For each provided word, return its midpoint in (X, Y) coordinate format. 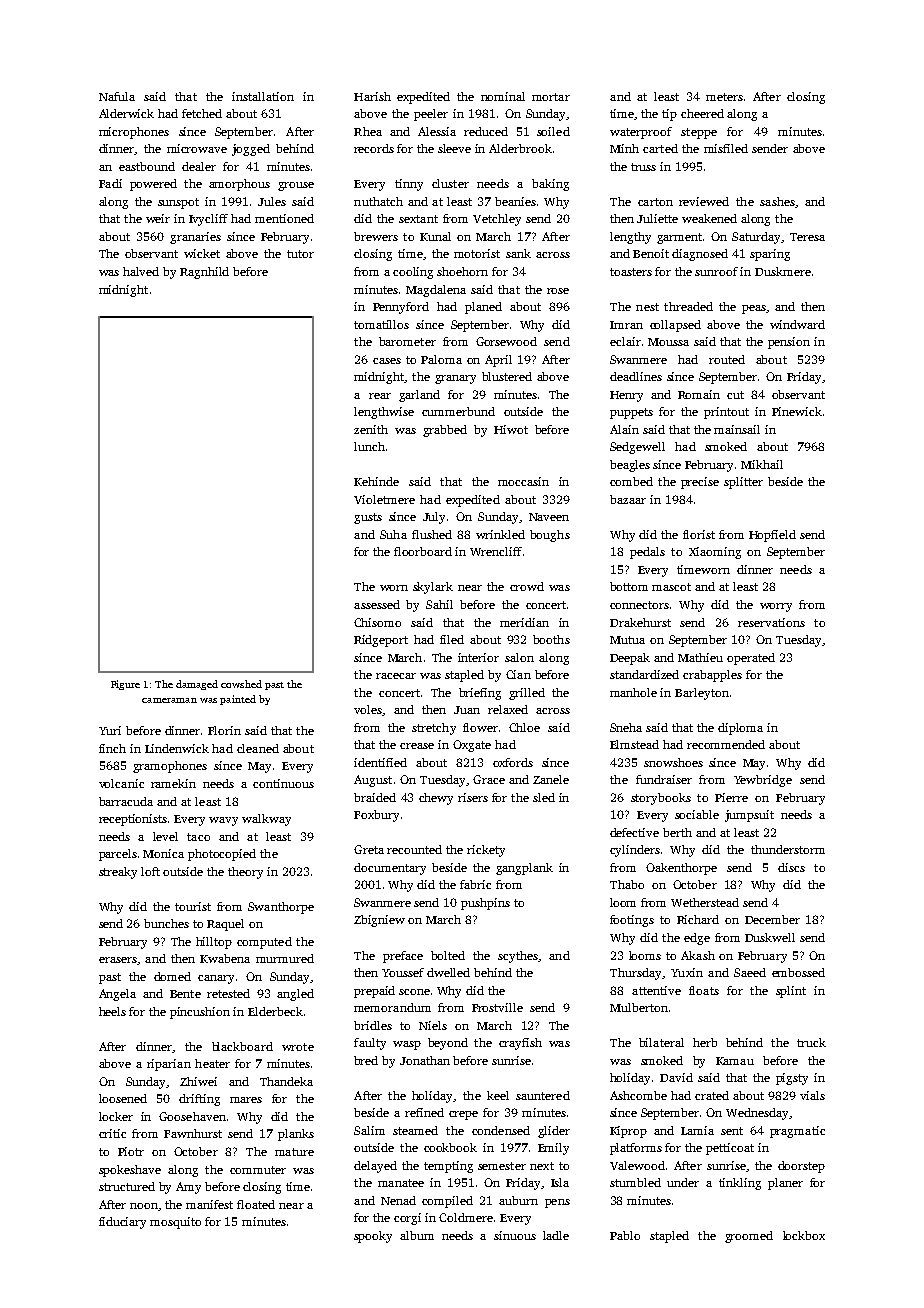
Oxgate (472, 746)
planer (785, 1184)
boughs (550, 536)
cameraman (169, 700)
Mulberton (639, 1007)
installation (263, 96)
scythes (518, 957)
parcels (118, 855)
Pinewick (797, 411)
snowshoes (673, 762)
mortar (551, 97)
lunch (369, 446)
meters (724, 97)
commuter (258, 1170)
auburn (518, 1200)
